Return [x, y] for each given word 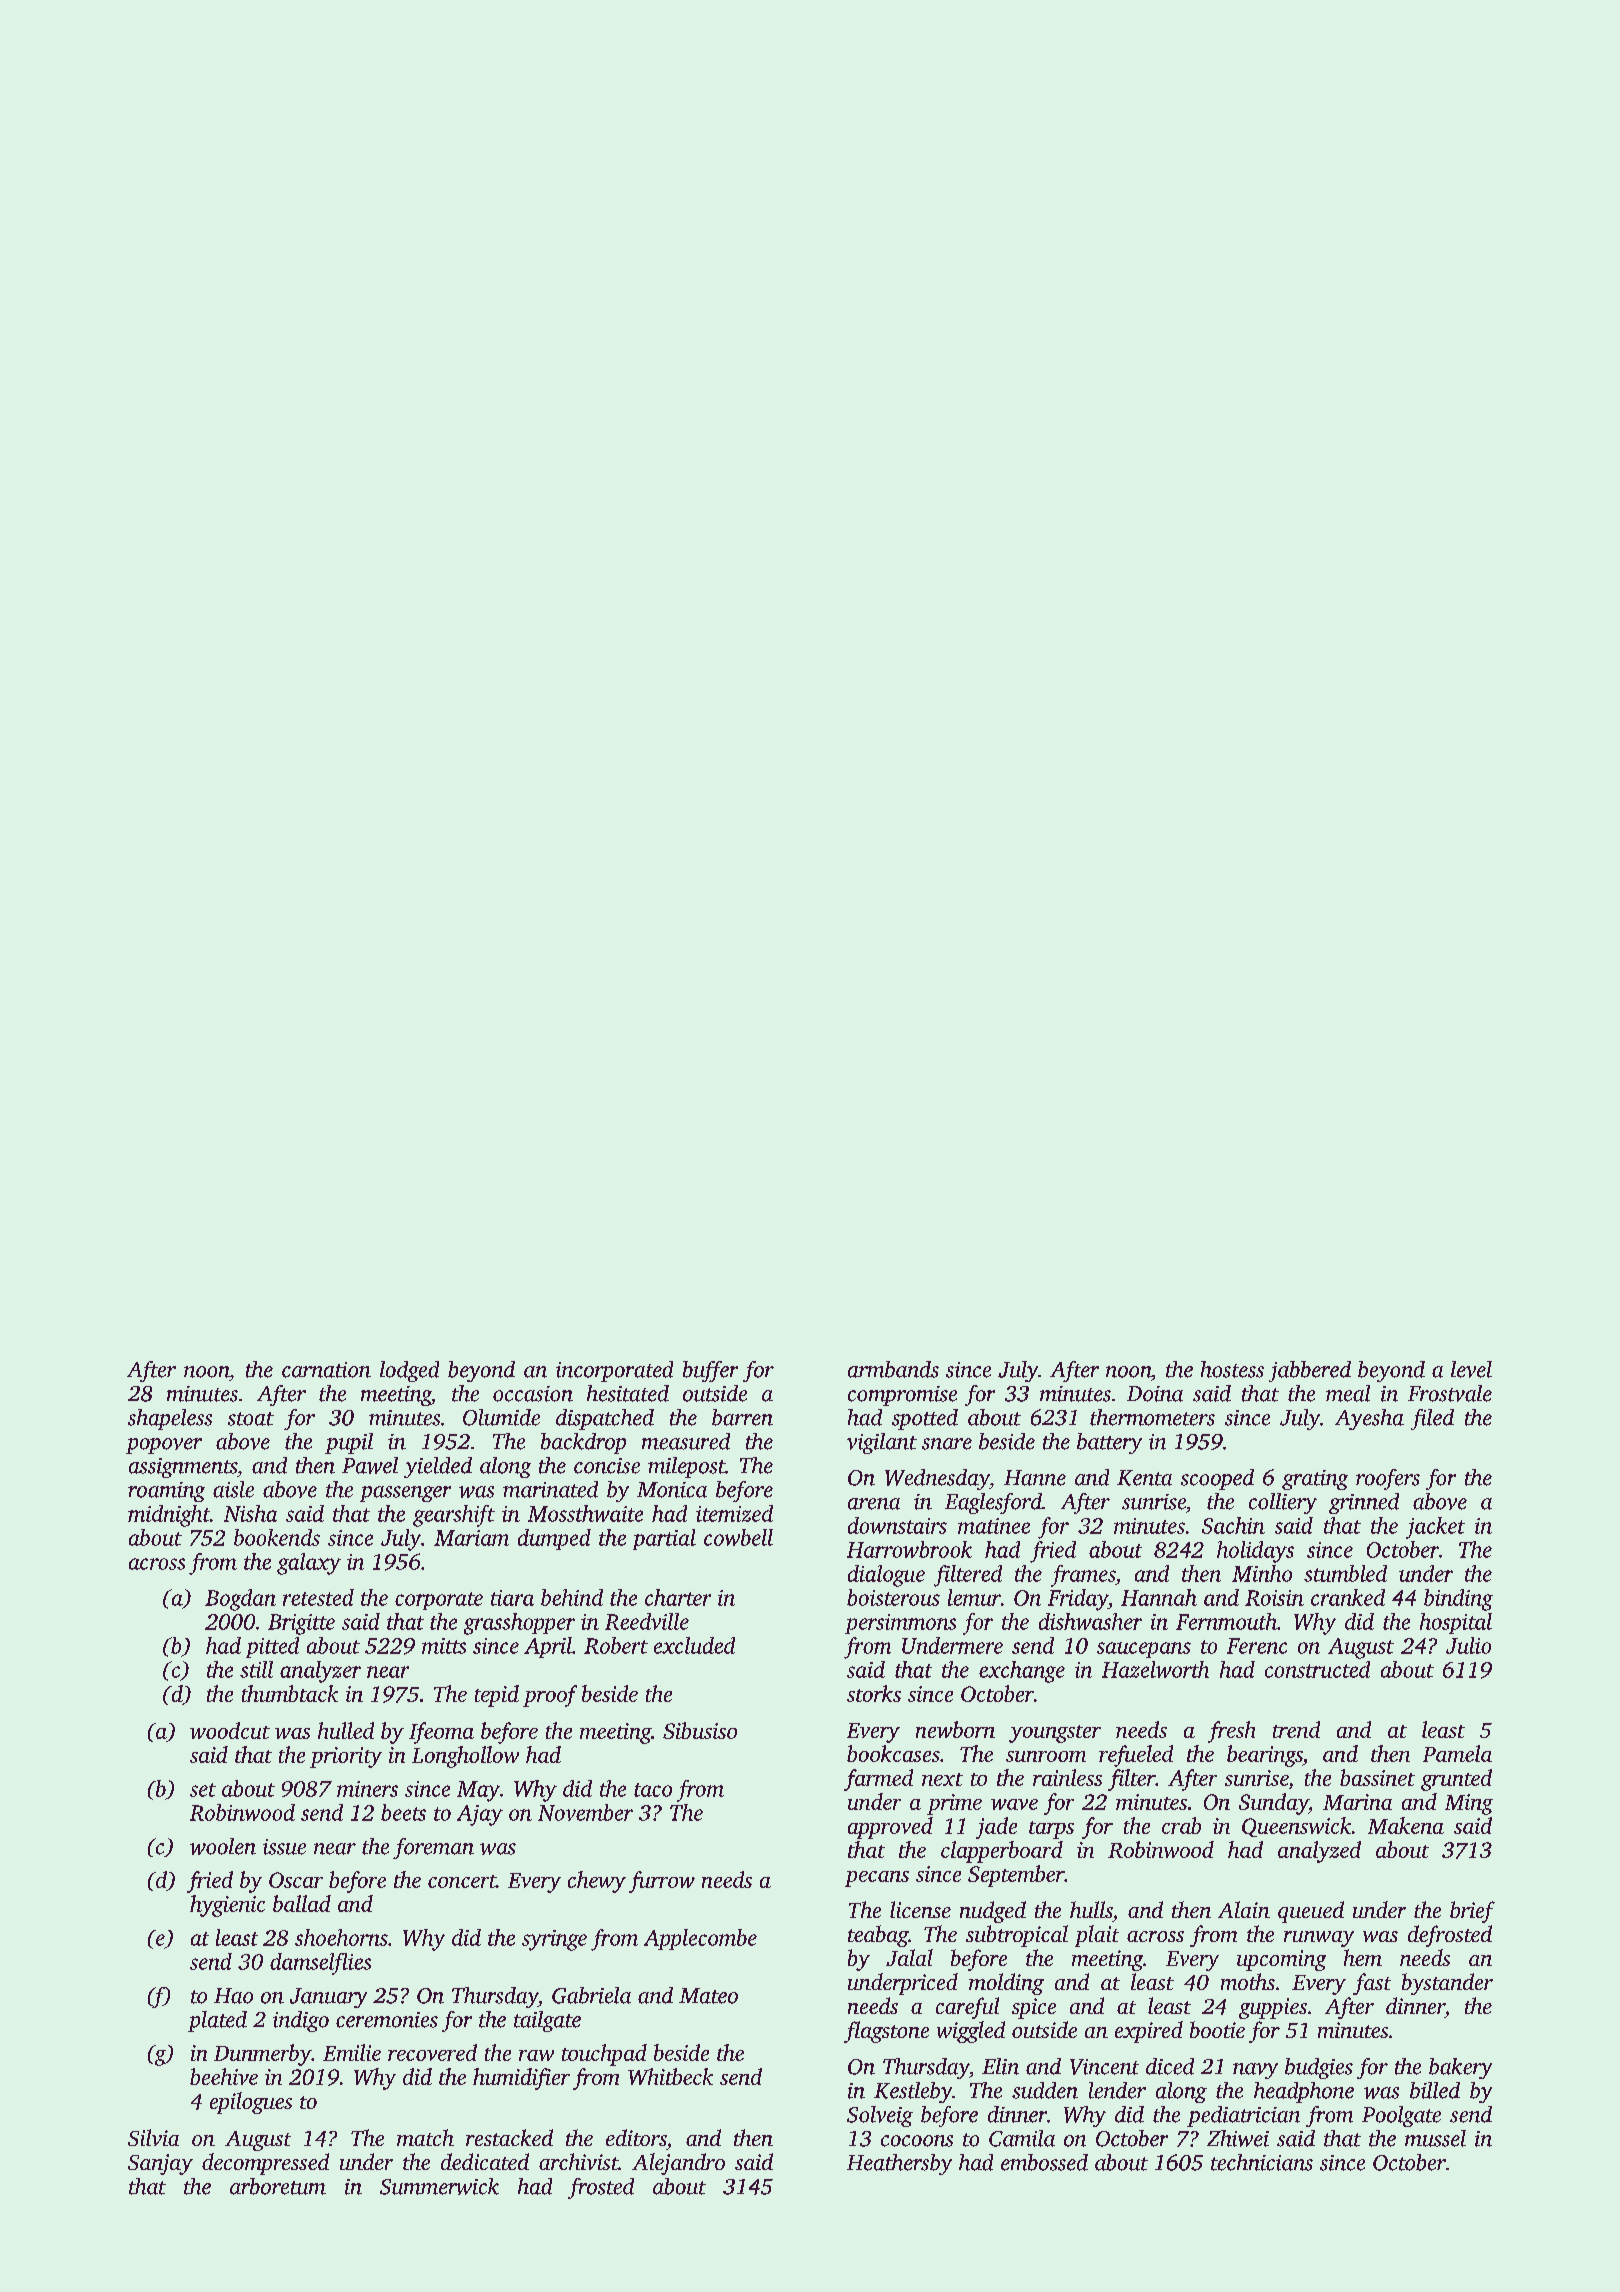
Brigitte [301, 1624]
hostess [1232, 1369]
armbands [893, 1369]
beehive [224, 2076]
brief [1472, 1912]
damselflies [320, 1964]
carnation [326, 1370]
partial [664, 1539]
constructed [1317, 1669]
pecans [877, 1879]
